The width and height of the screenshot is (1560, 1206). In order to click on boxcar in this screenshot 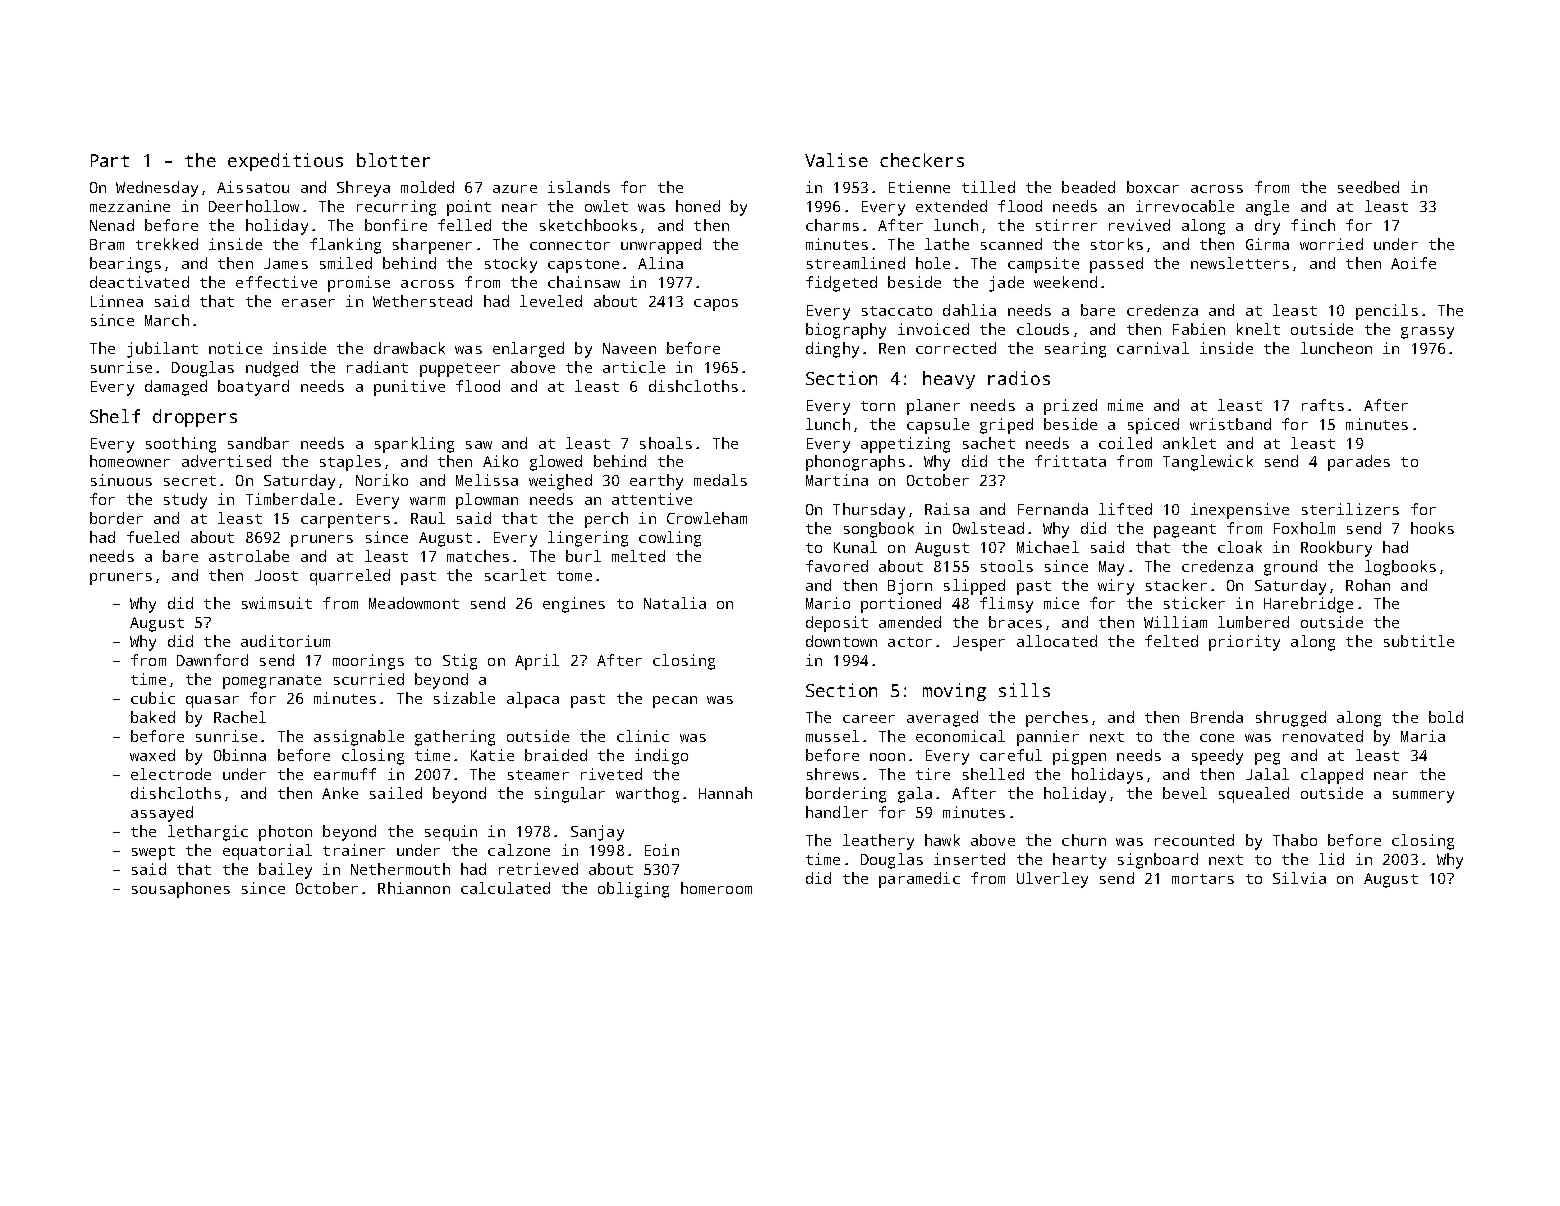, I will do `click(1153, 187)`.
